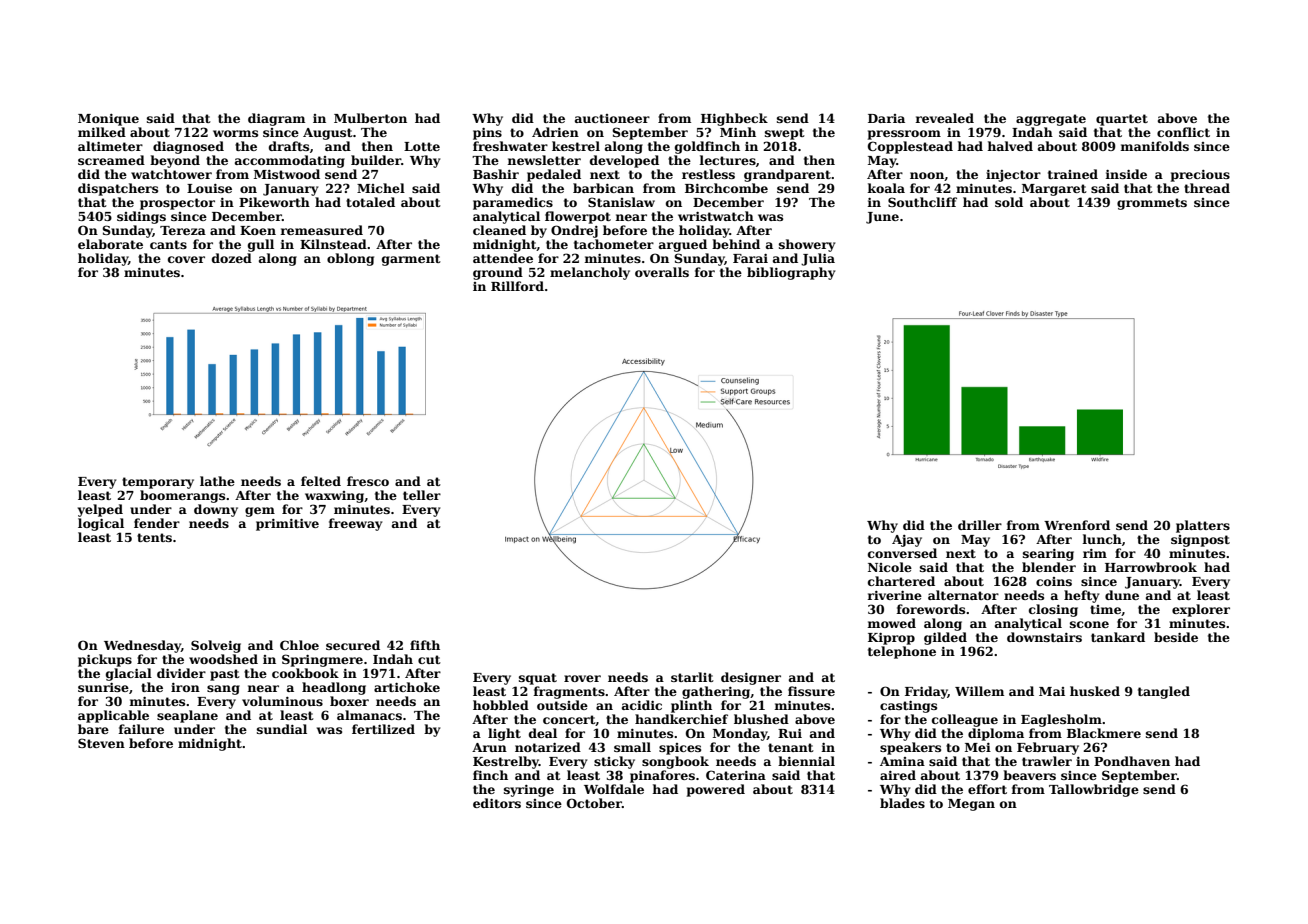  Describe the element at coordinates (818, 259) in the page. I see `Julia` at that location.
